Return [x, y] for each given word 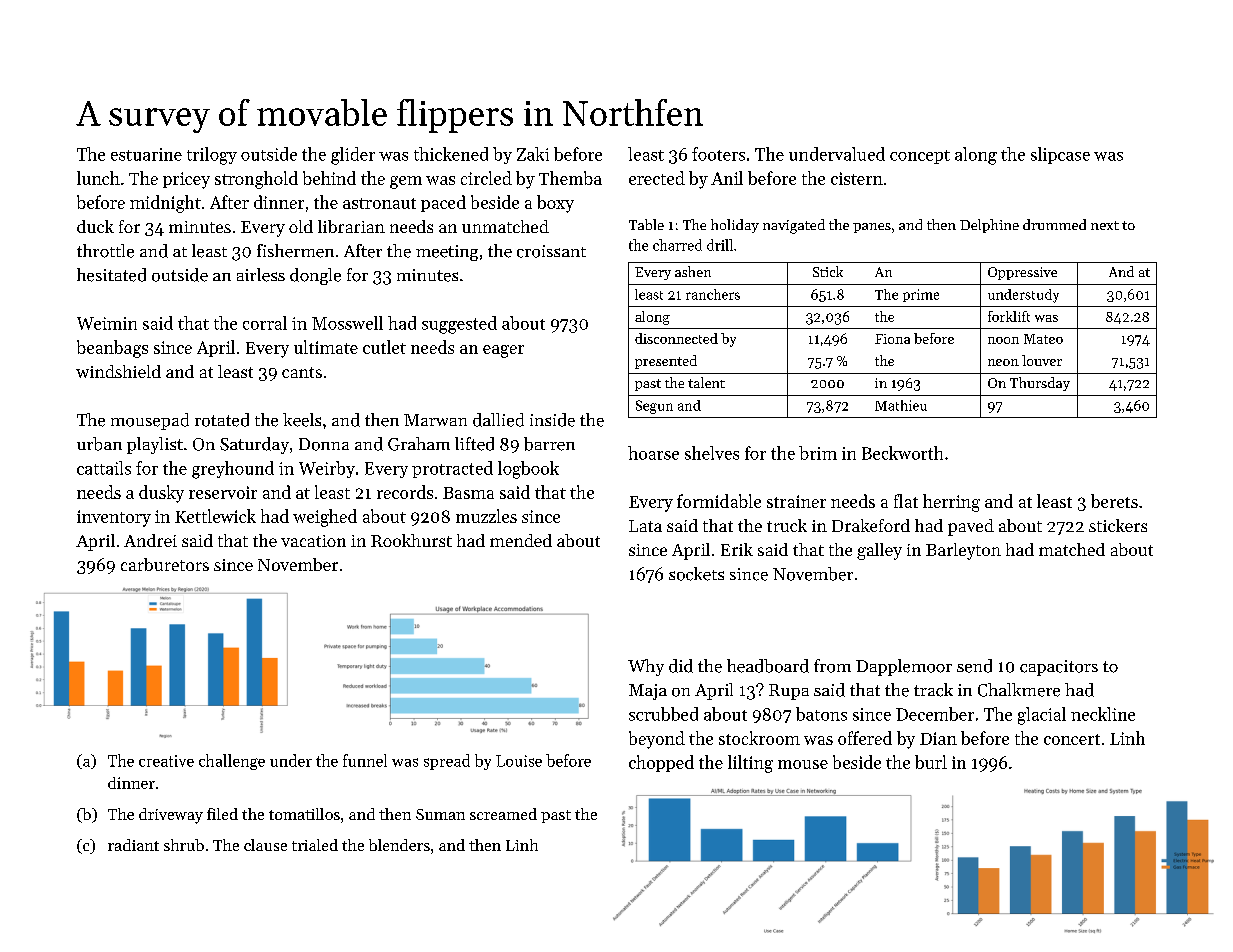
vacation [313, 541]
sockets [696, 574]
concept [920, 157]
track [933, 690]
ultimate [326, 347]
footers [718, 154]
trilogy [212, 156]
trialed [315, 845]
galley [879, 551]
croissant [551, 251]
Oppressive [1022, 273]
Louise [519, 761]
